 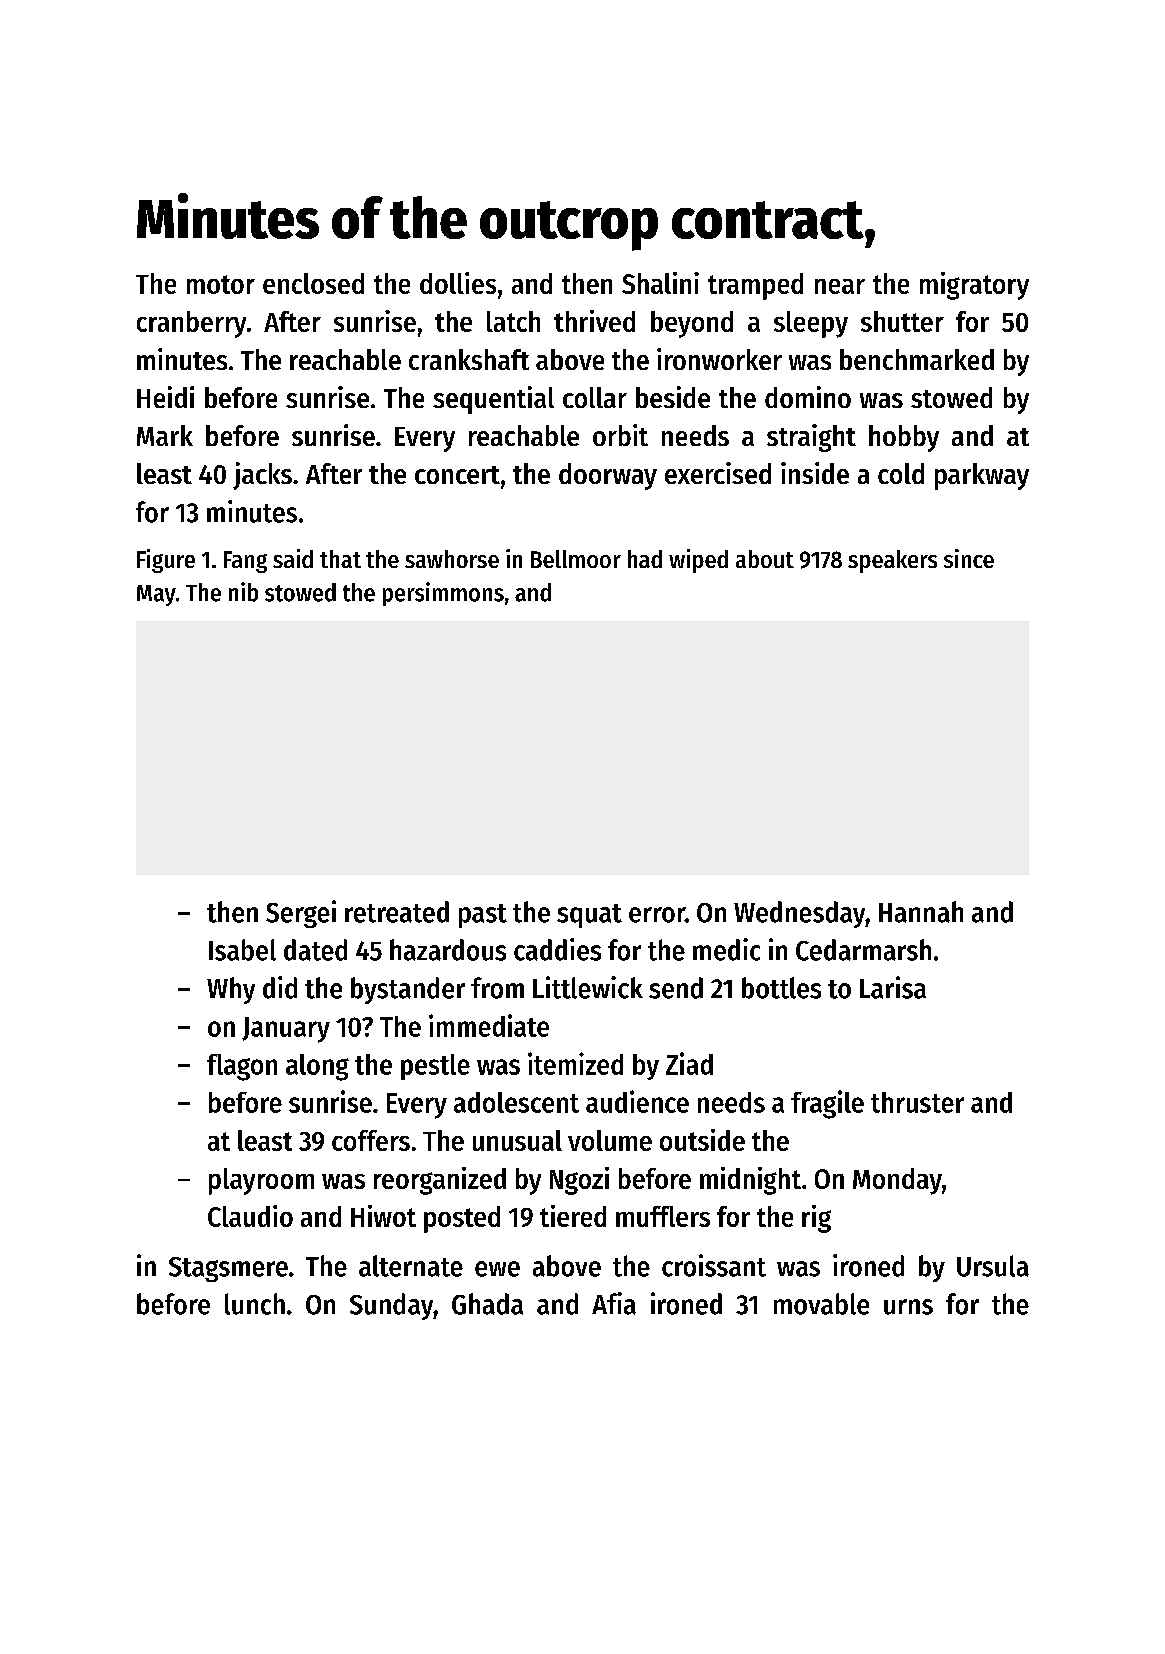 I want to click on migratory, so click(x=974, y=286).
